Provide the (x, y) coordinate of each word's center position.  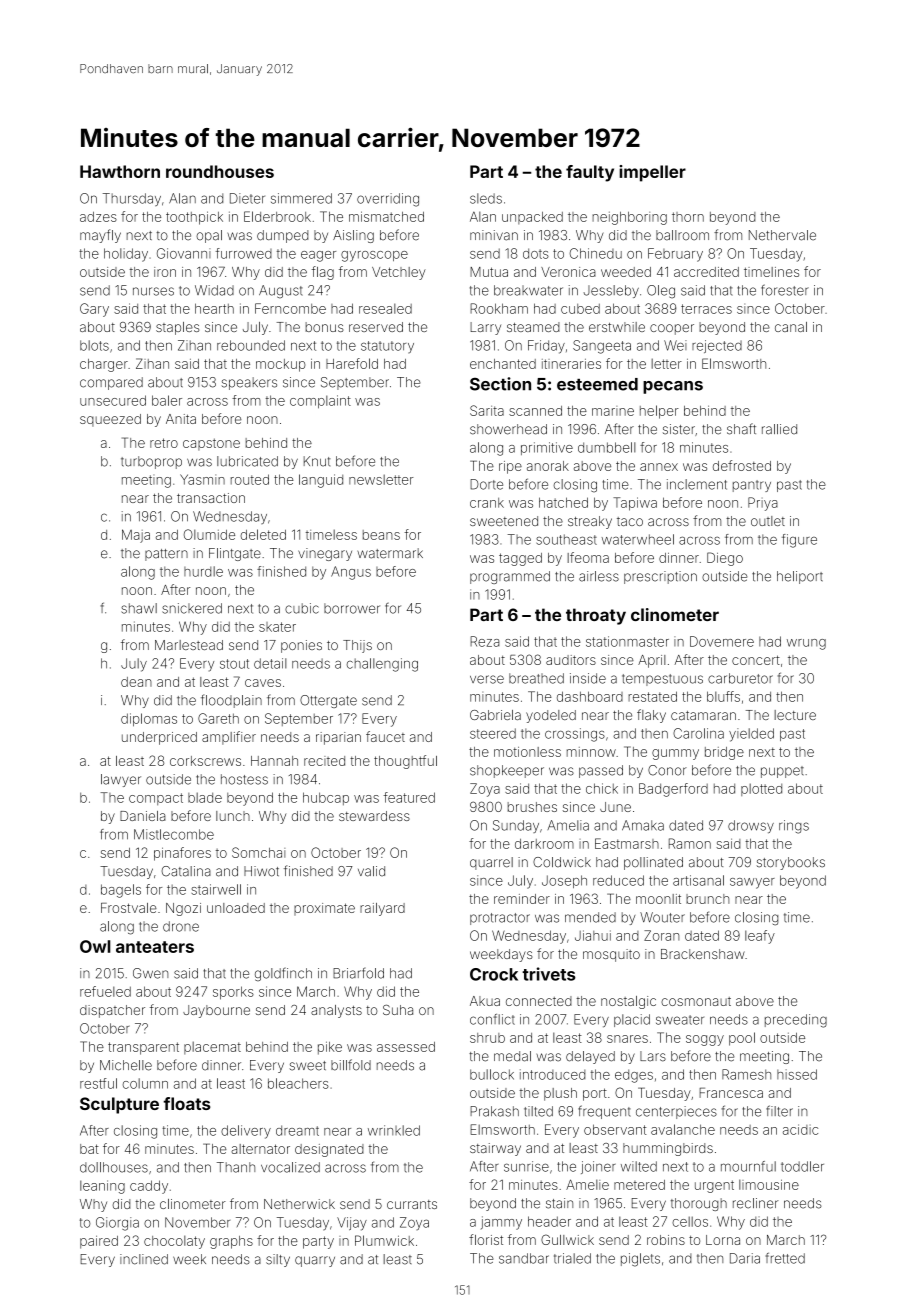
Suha (398, 1010)
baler (167, 400)
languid (321, 481)
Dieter (247, 198)
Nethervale (782, 235)
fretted (785, 1258)
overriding (388, 200)
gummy (675, 754)
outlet (768, 521)
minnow (591, 752)
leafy (760, 937)
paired (99, 1242)
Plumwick (384, 1240)
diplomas (149, 720)
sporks (233, 993)
